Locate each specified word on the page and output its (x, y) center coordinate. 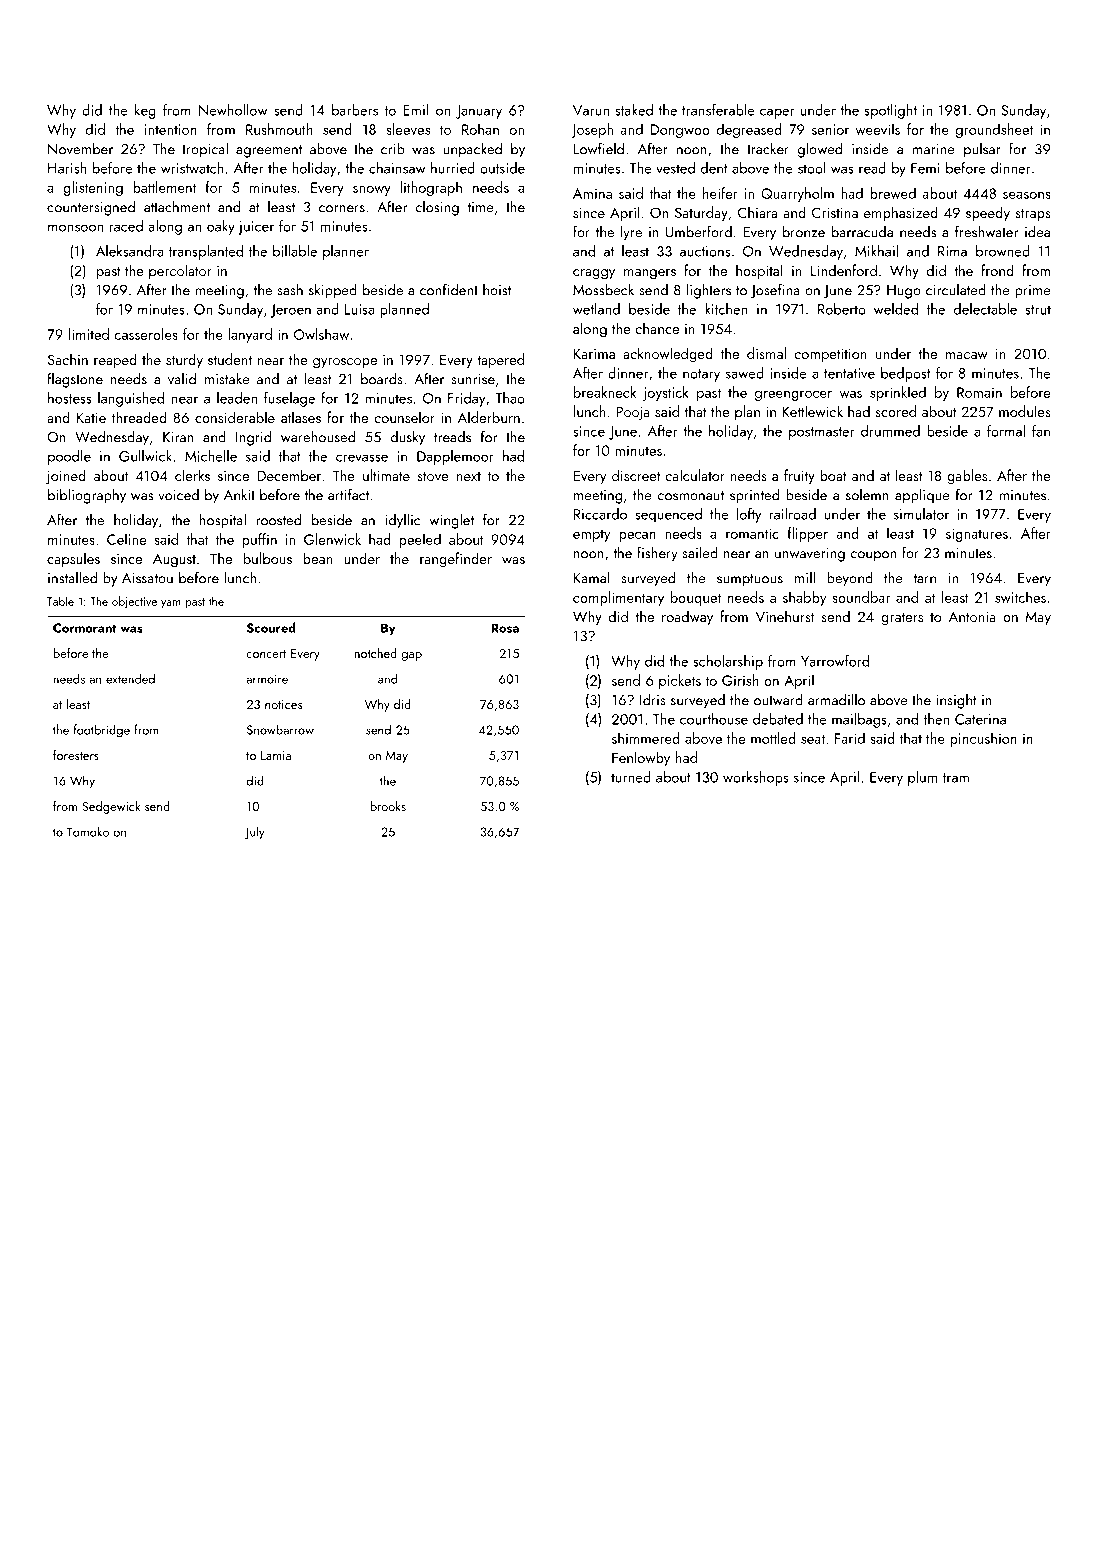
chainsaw (397, 168)
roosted (278, 519)
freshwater (986, 231)
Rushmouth (279, 129)
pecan (637, 537)
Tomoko (88, 831)
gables (967, 477)
